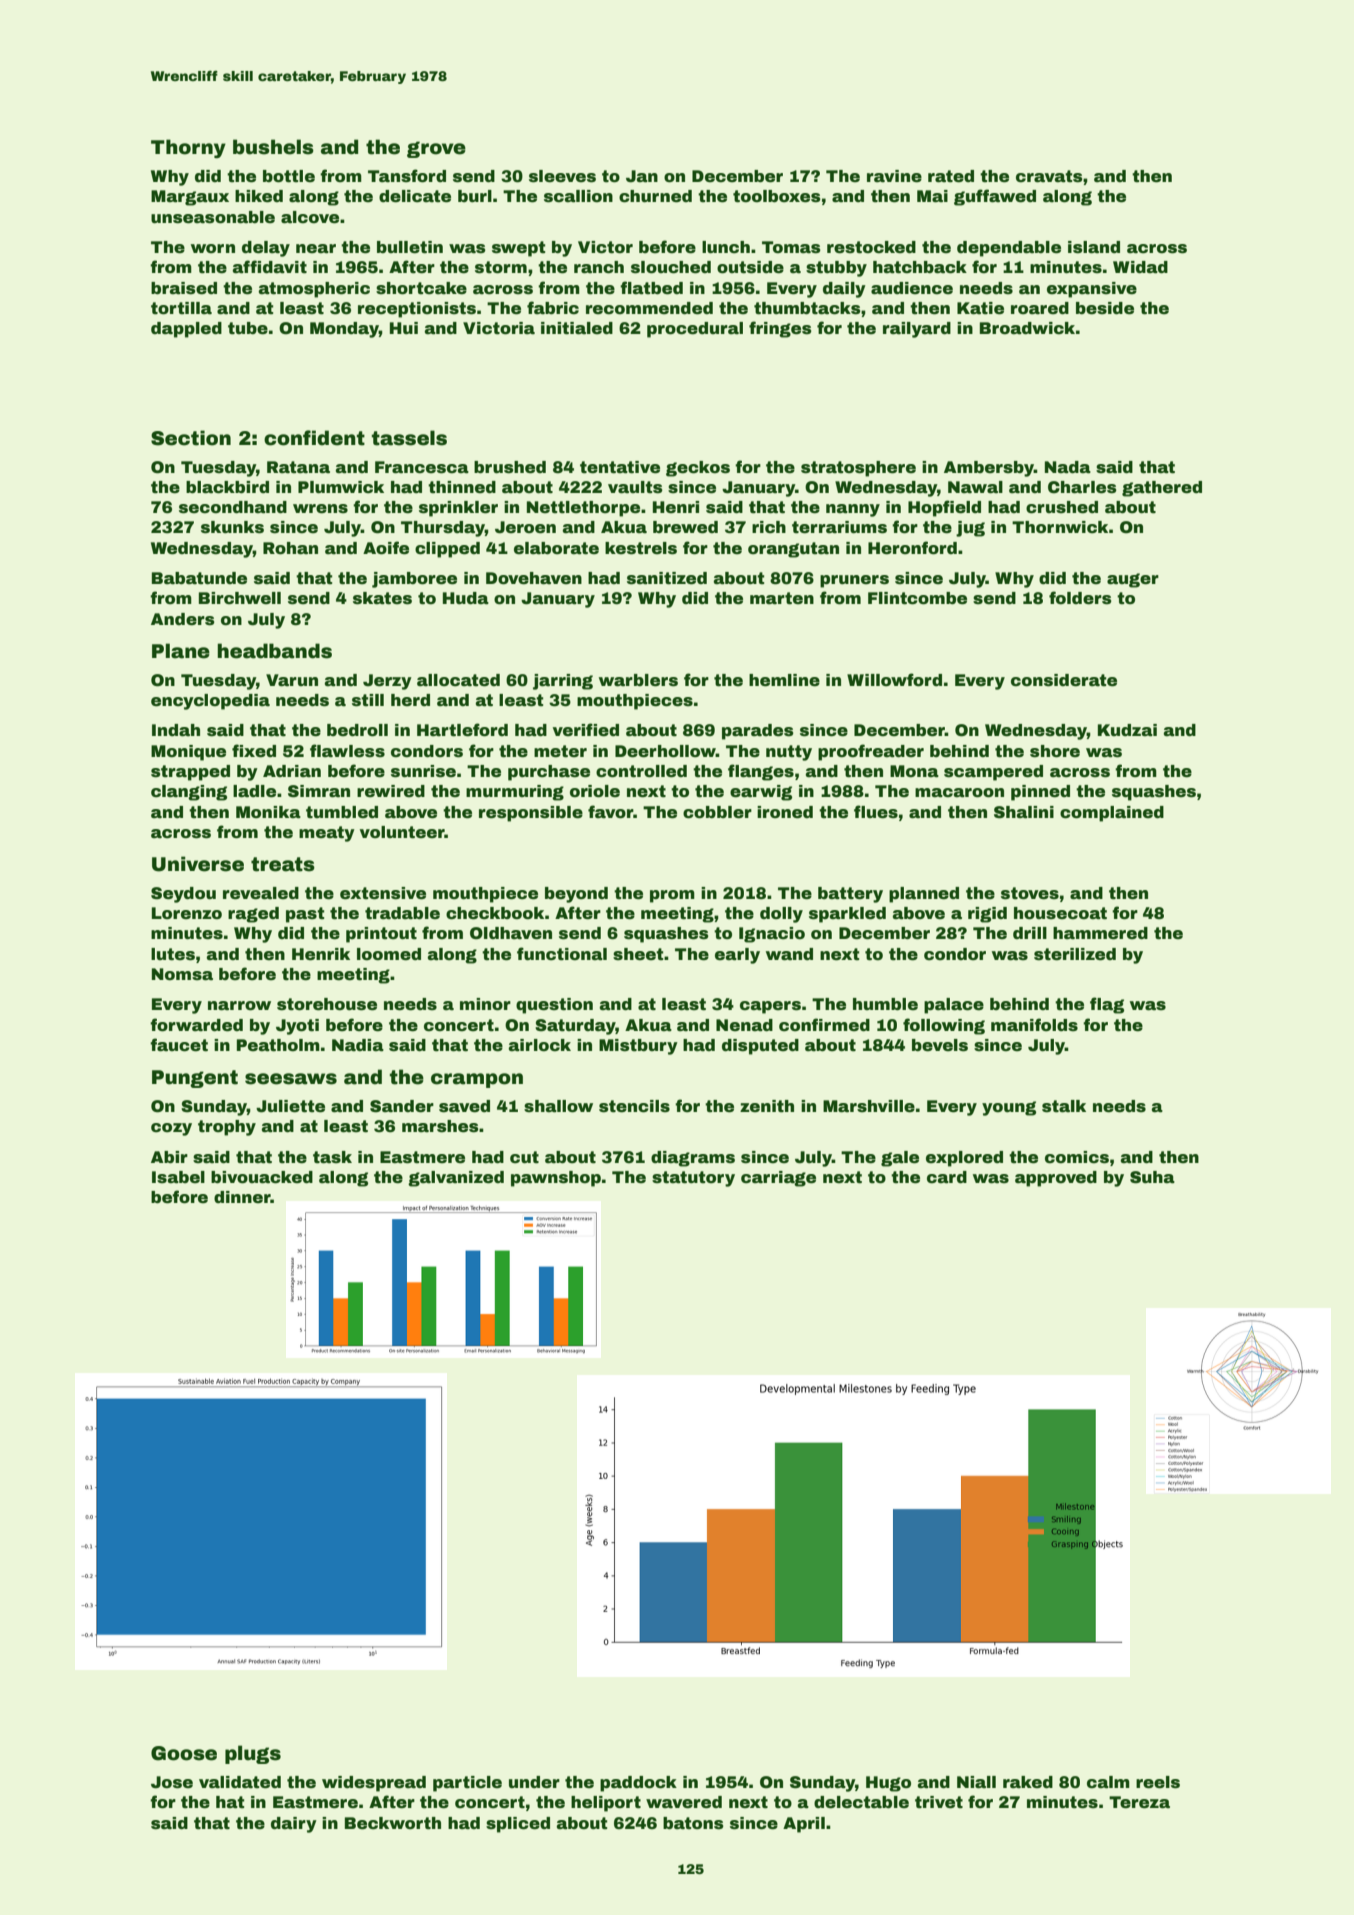 The image size is (1354, 1915). What do you see at coordinates (534, 1782) in the document?
I see `under` at bounding box center [534, 1782].
